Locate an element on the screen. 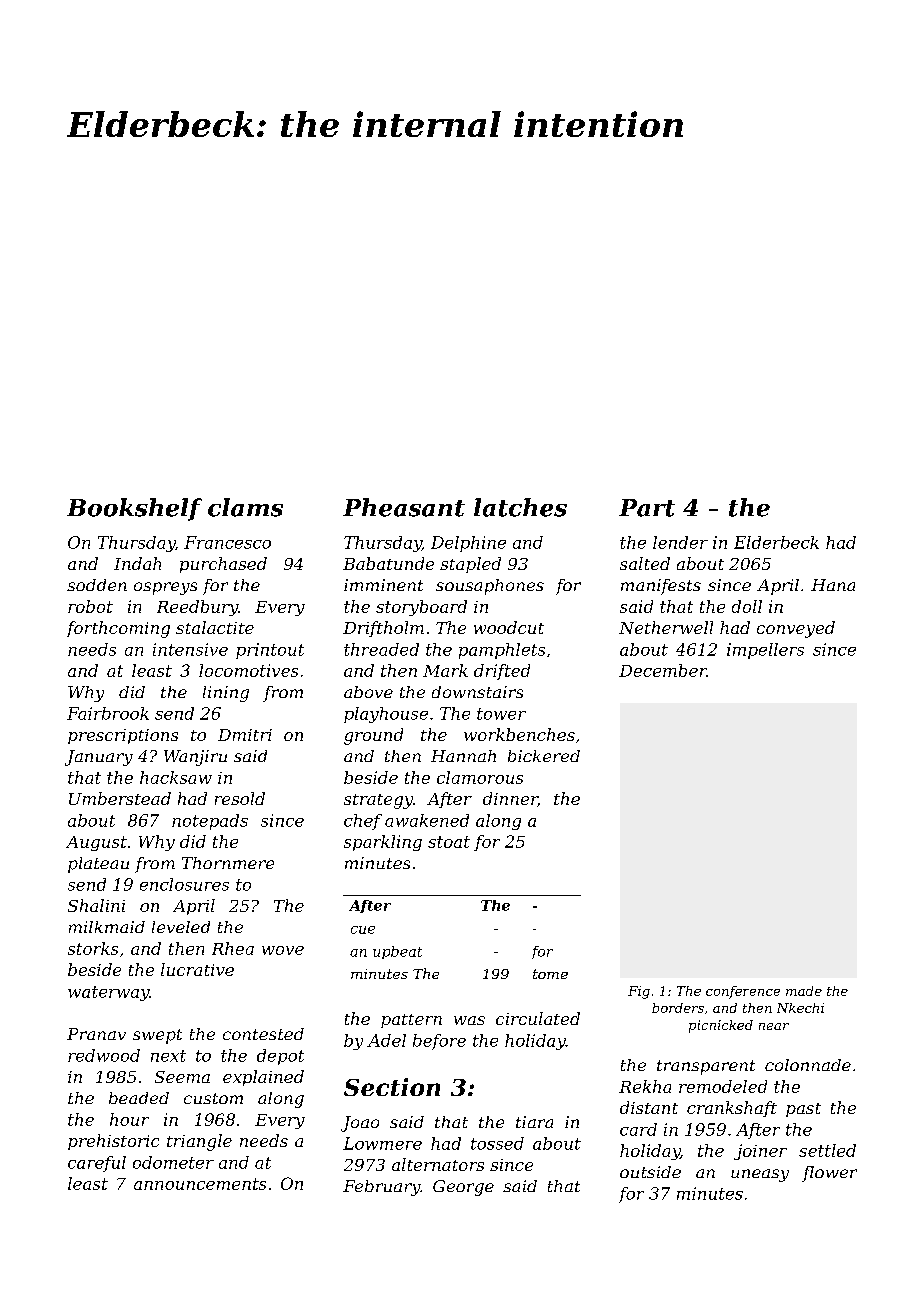 Image resolution: width=924 pixels, height=1308 pixels. triangle is located at coordinates (199, 1142).
